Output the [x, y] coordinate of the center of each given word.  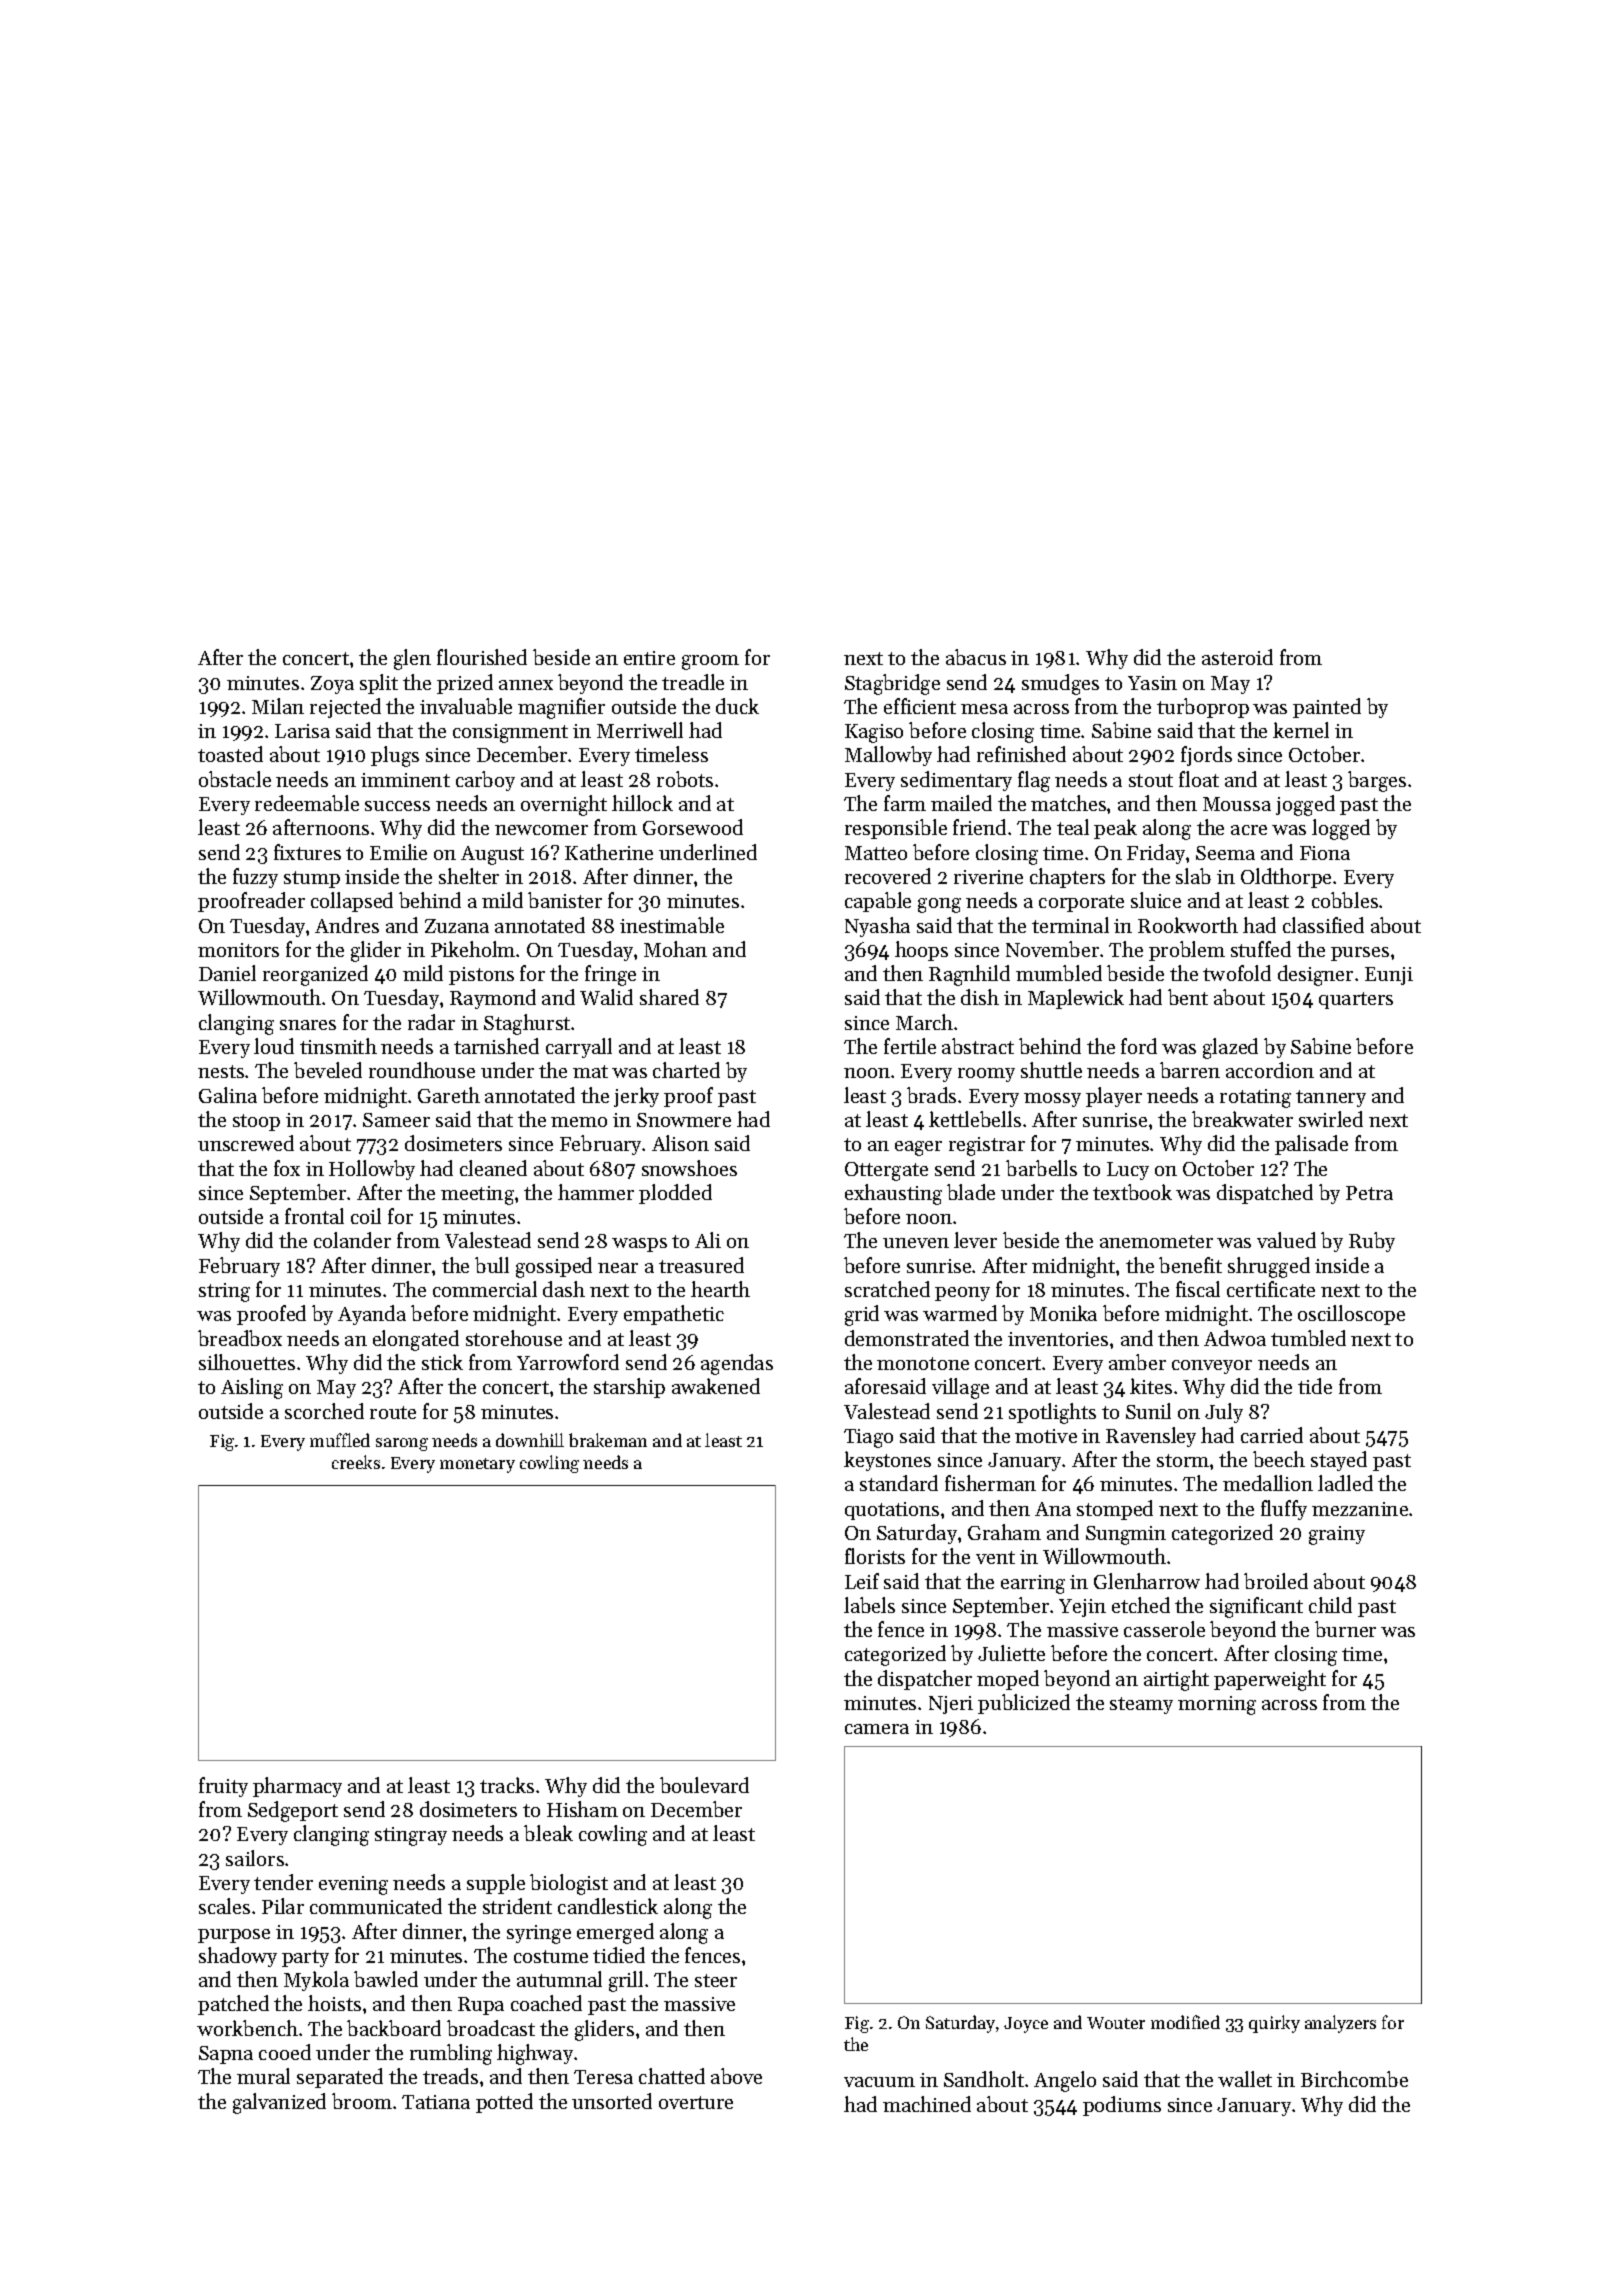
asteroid [1237, 657]
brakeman [608, 1440]
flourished [482, 657]
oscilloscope [1351, 1315]
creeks [356, 1462]
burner [1345, 1629]
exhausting [893, 1194]
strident [517, 1906]
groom [710, 662]
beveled [328, 1070]
